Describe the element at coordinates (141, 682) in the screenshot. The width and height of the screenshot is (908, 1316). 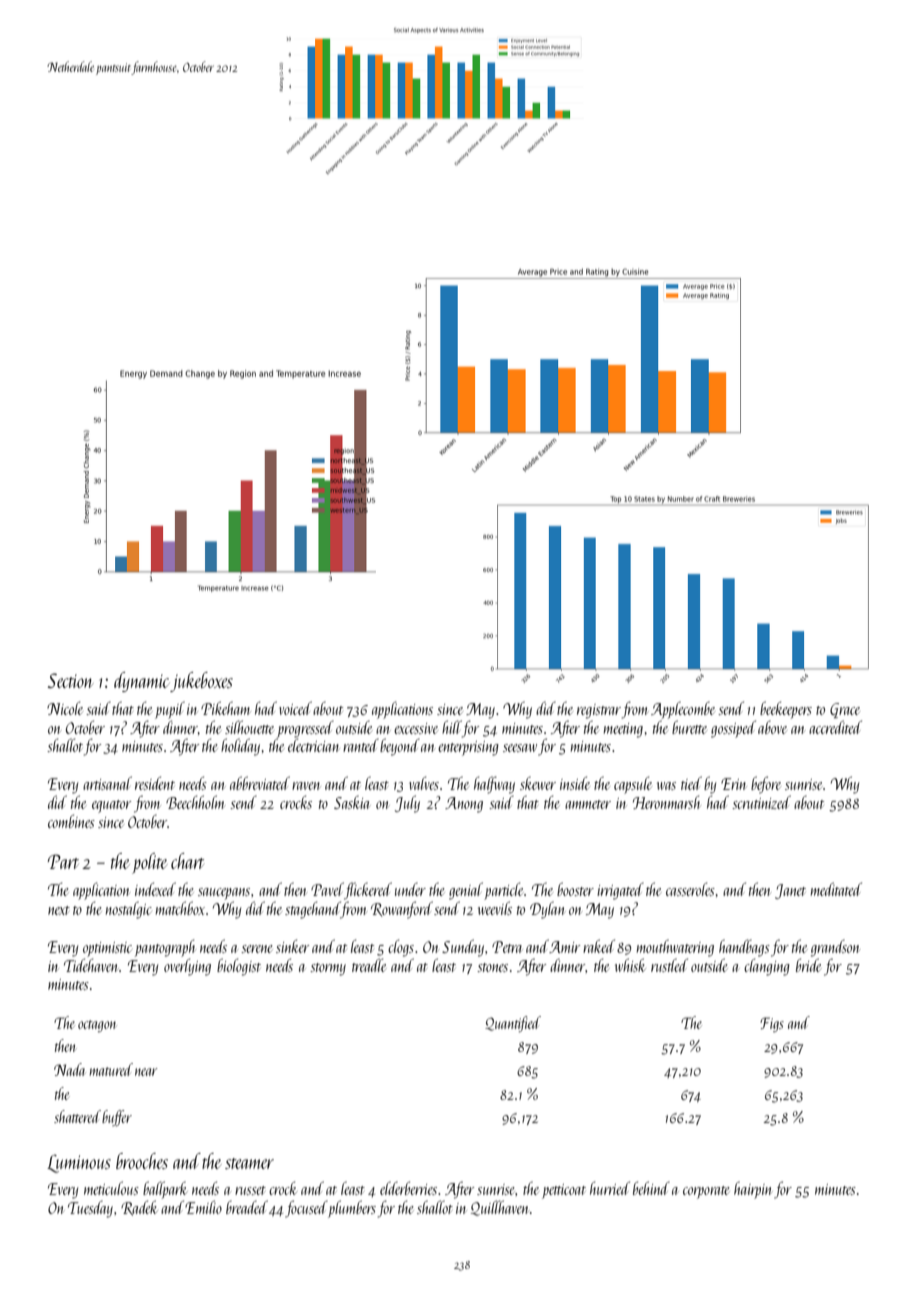
I see `dynamic` at that location.
